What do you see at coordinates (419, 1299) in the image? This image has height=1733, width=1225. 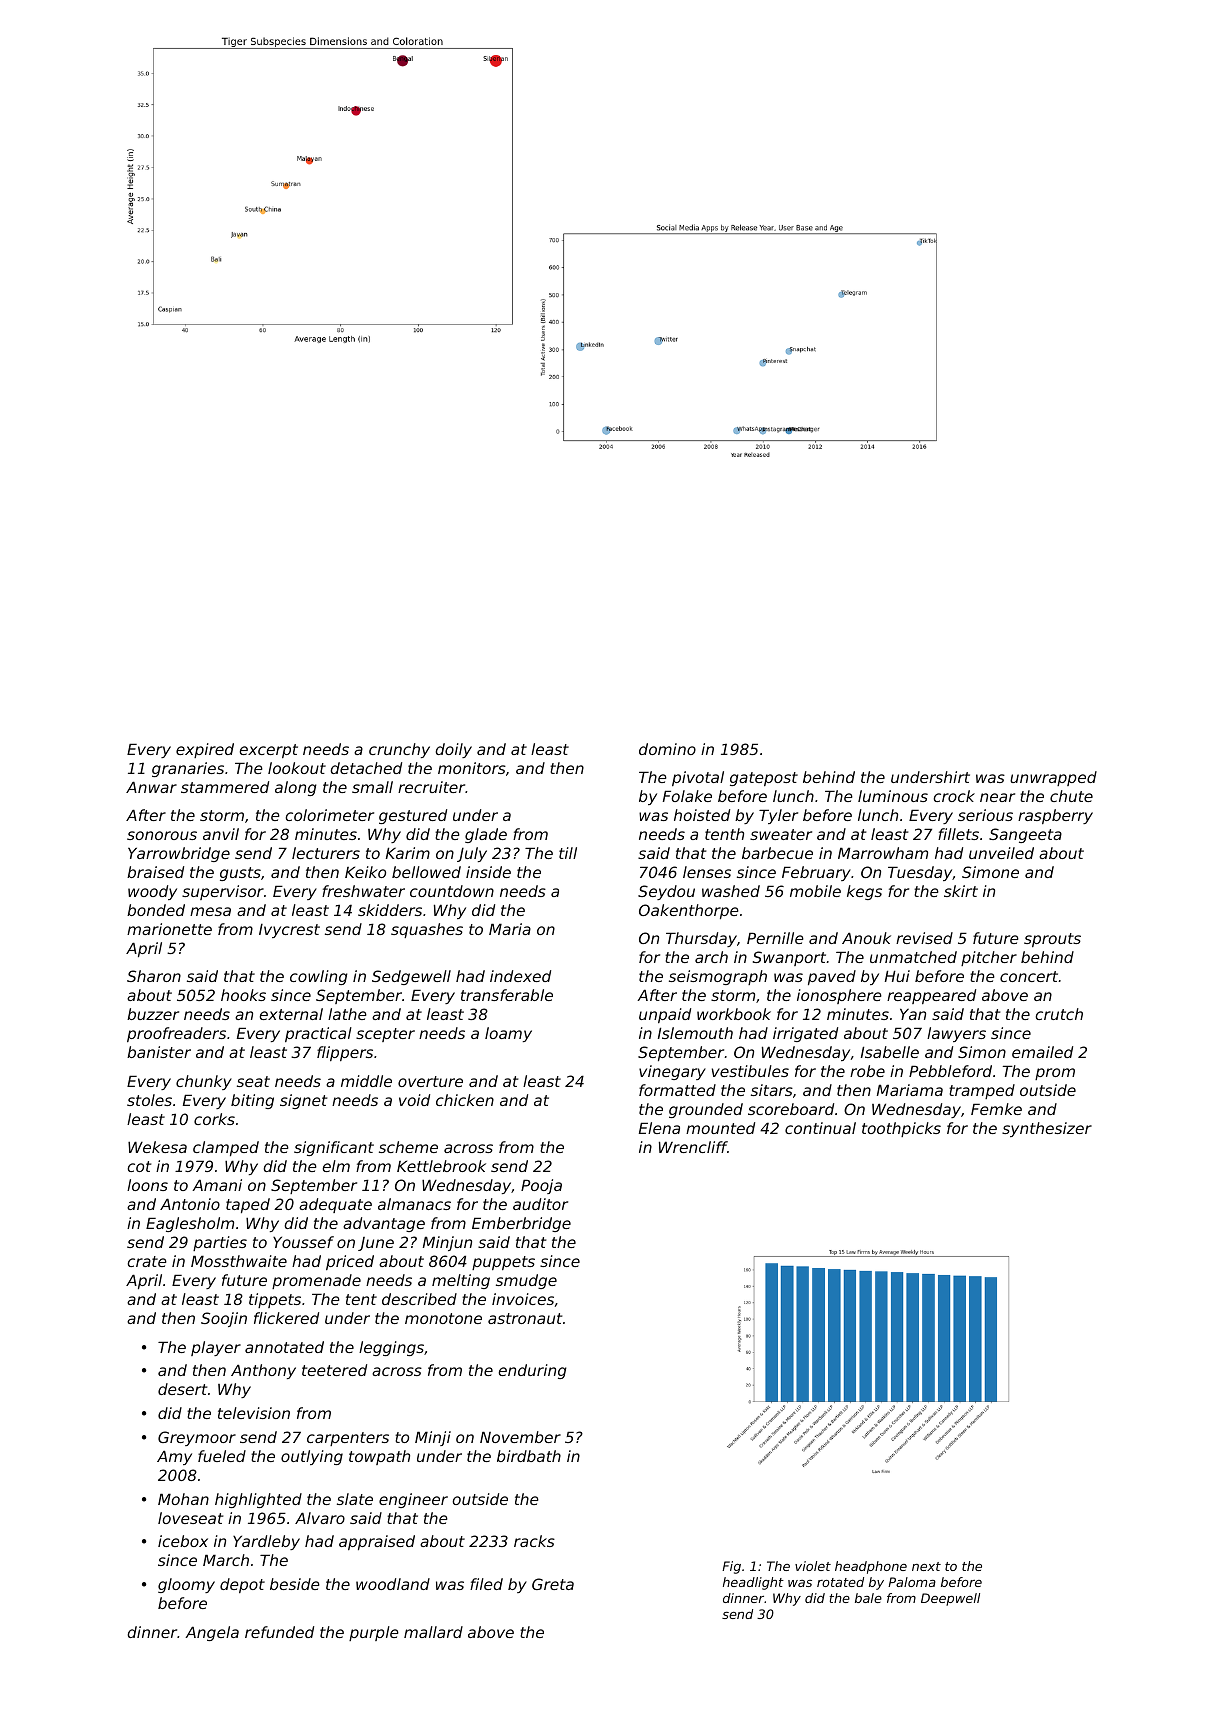 I see `described` at bounding box center [419, 1299].
